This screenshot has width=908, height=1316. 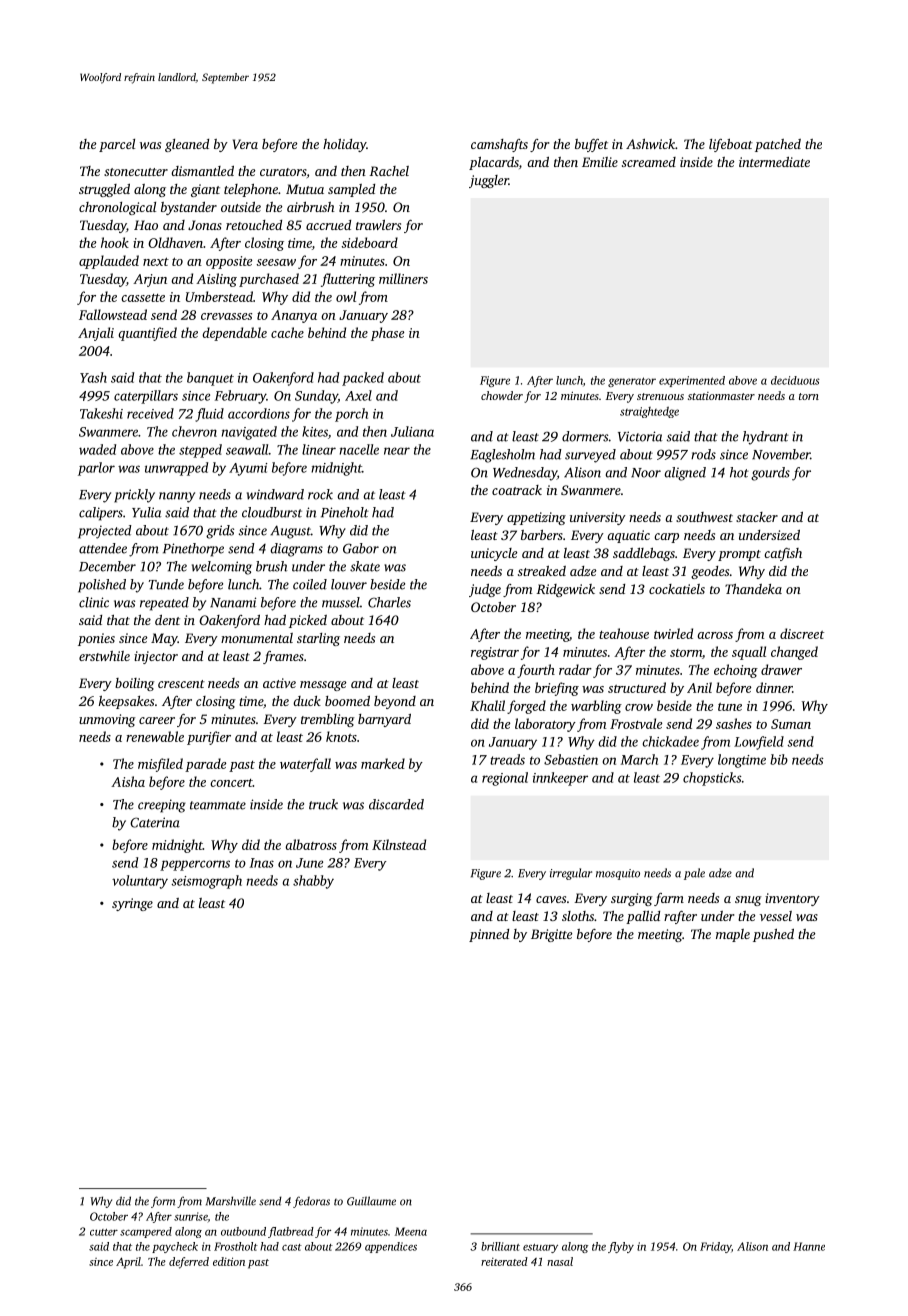 What do you see at coordinates (128, 1263) in the screenshot?
I see `April` at bounding box center [128, 1263].
